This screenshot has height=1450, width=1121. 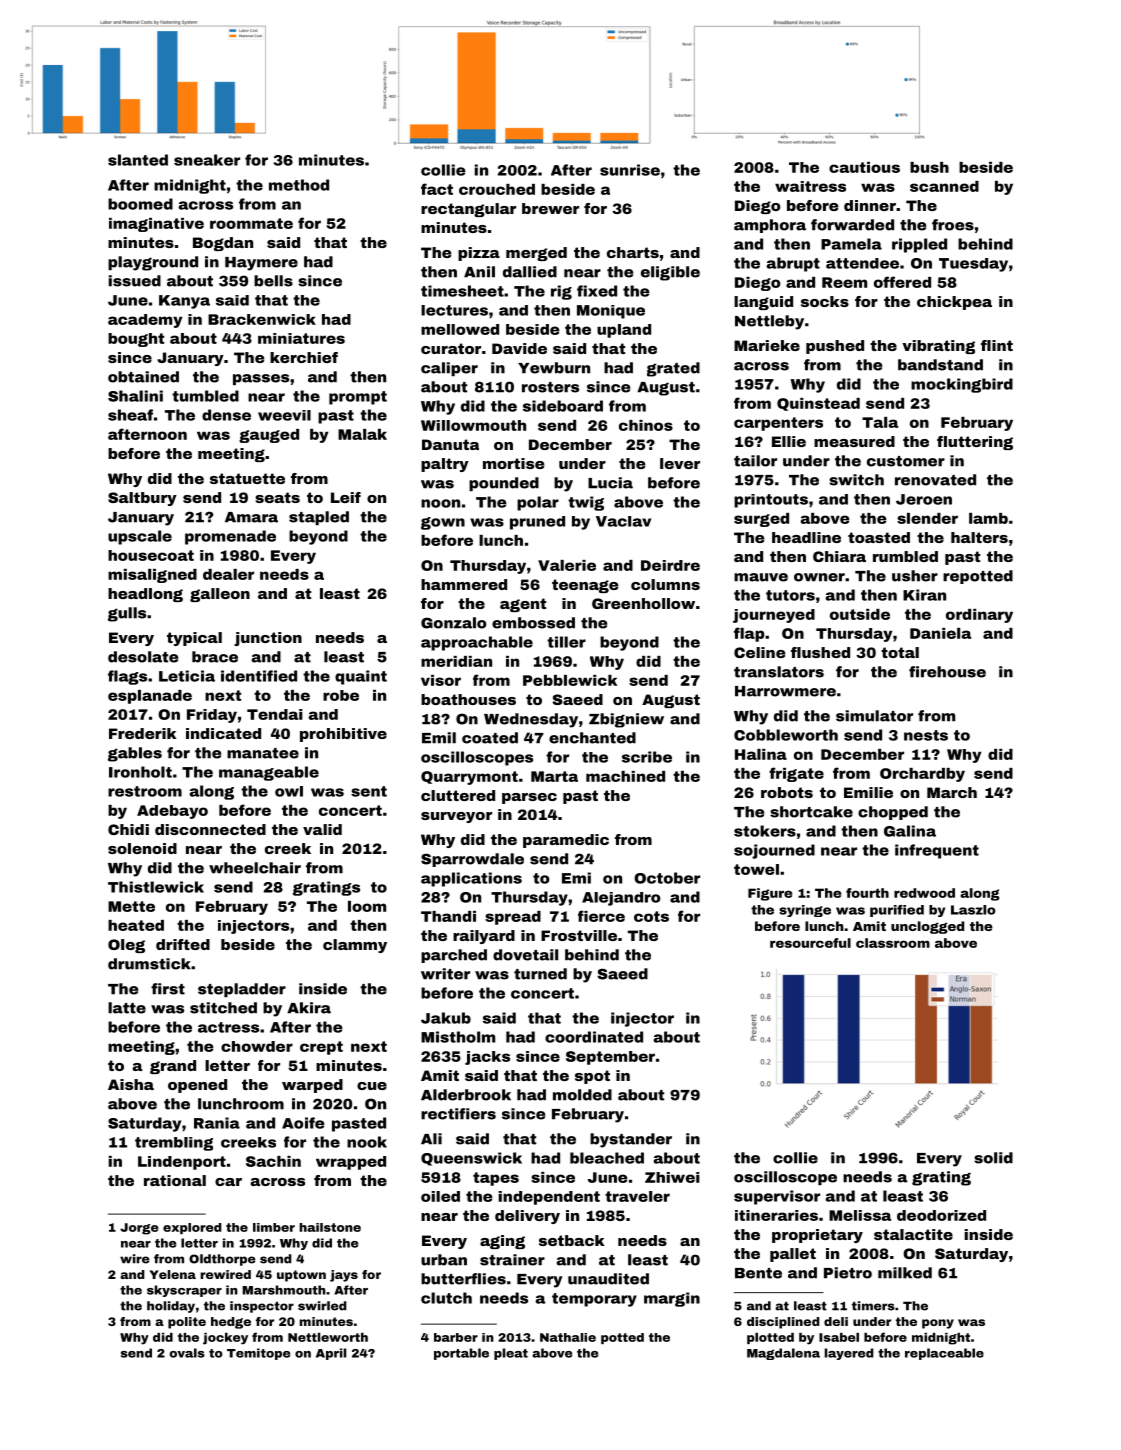 What do you see at coordinates (328, 1337) in the screenshot?
I see `Nettleworth` at bounding box center [328, 1337].
